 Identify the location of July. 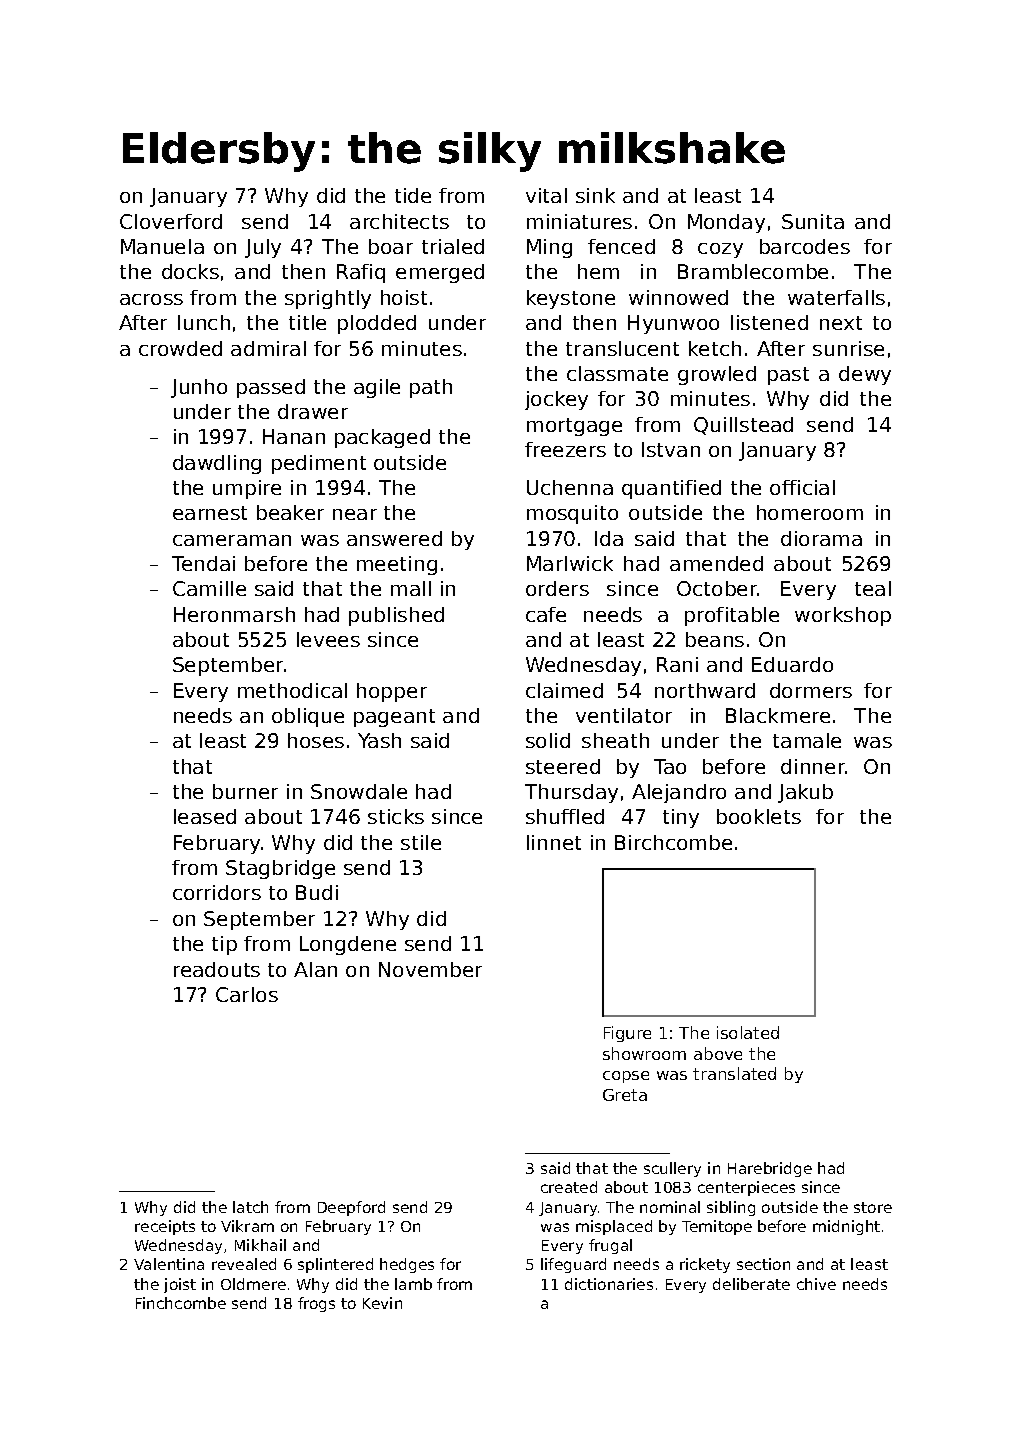
(263, 248).
